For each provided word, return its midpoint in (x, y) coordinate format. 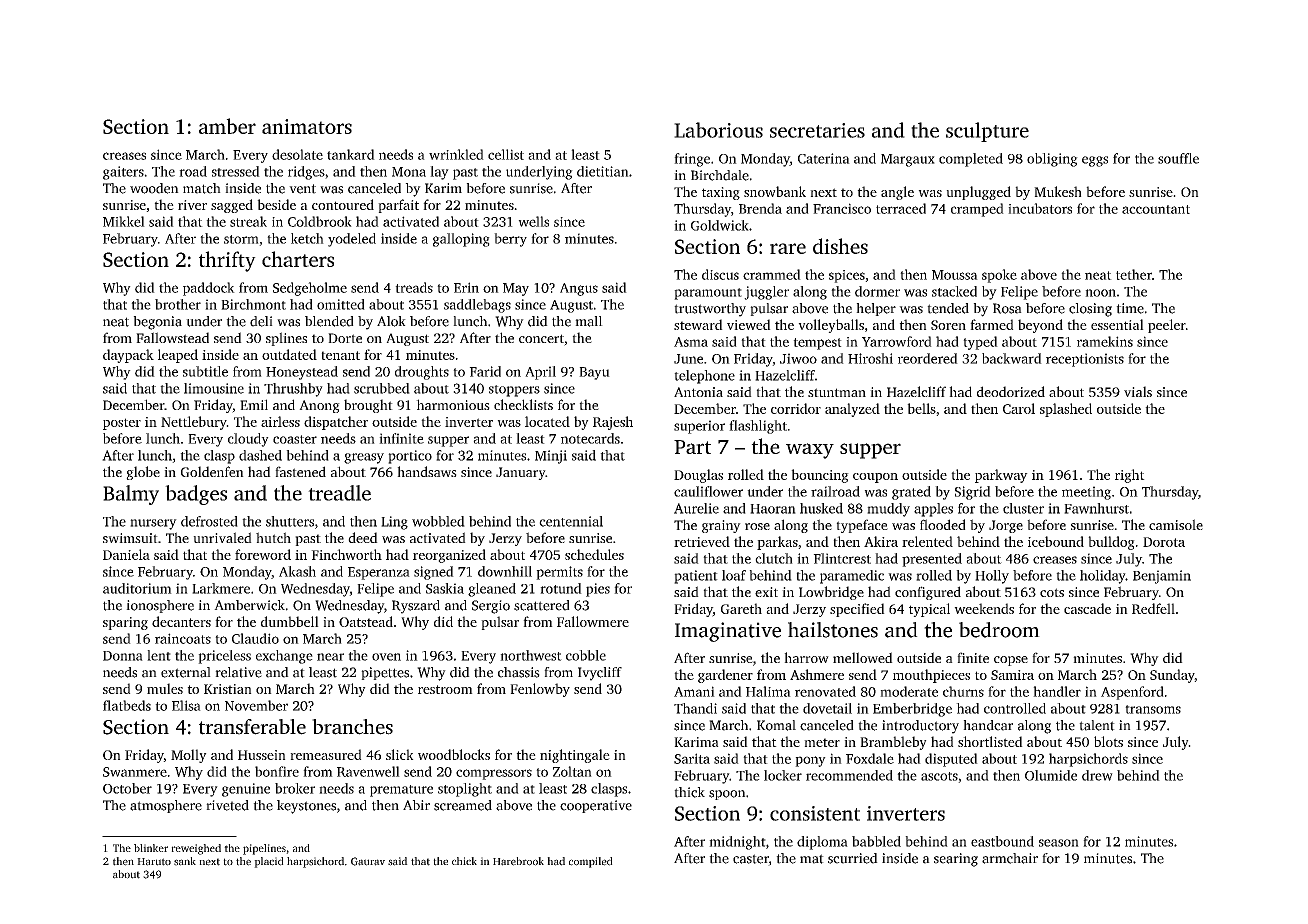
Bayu (594, 373)
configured (928, 593)
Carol (1019, 408)
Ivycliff (600, 674)
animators (307, 126)
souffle (1178, 158)
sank (185, 861)
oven (386, 657)
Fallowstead (172, 337)
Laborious (718, 130)
